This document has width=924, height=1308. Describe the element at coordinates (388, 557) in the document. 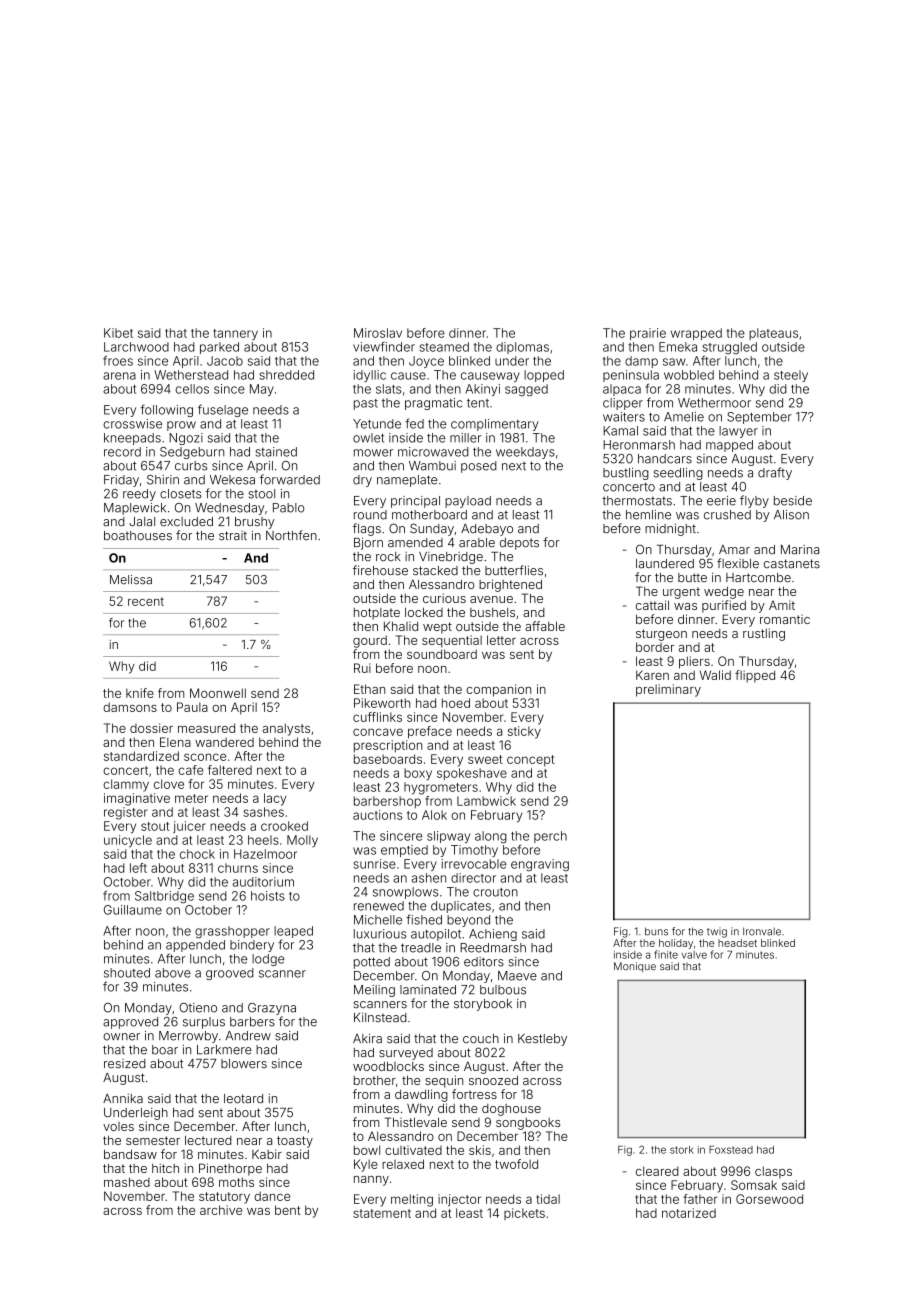

I see `rock` at that location.
